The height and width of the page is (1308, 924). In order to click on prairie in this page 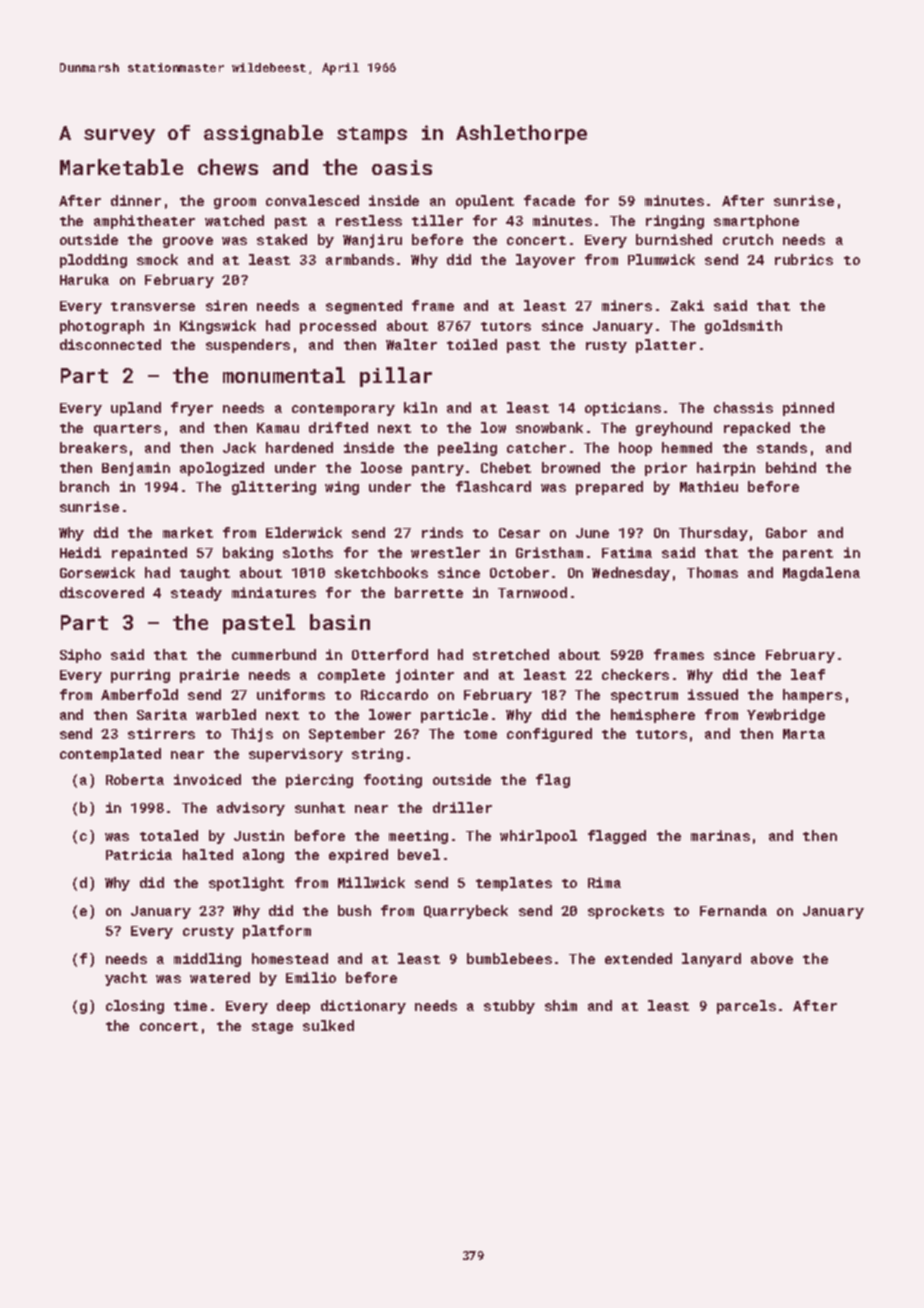, I will do `click(209, 676)`.
